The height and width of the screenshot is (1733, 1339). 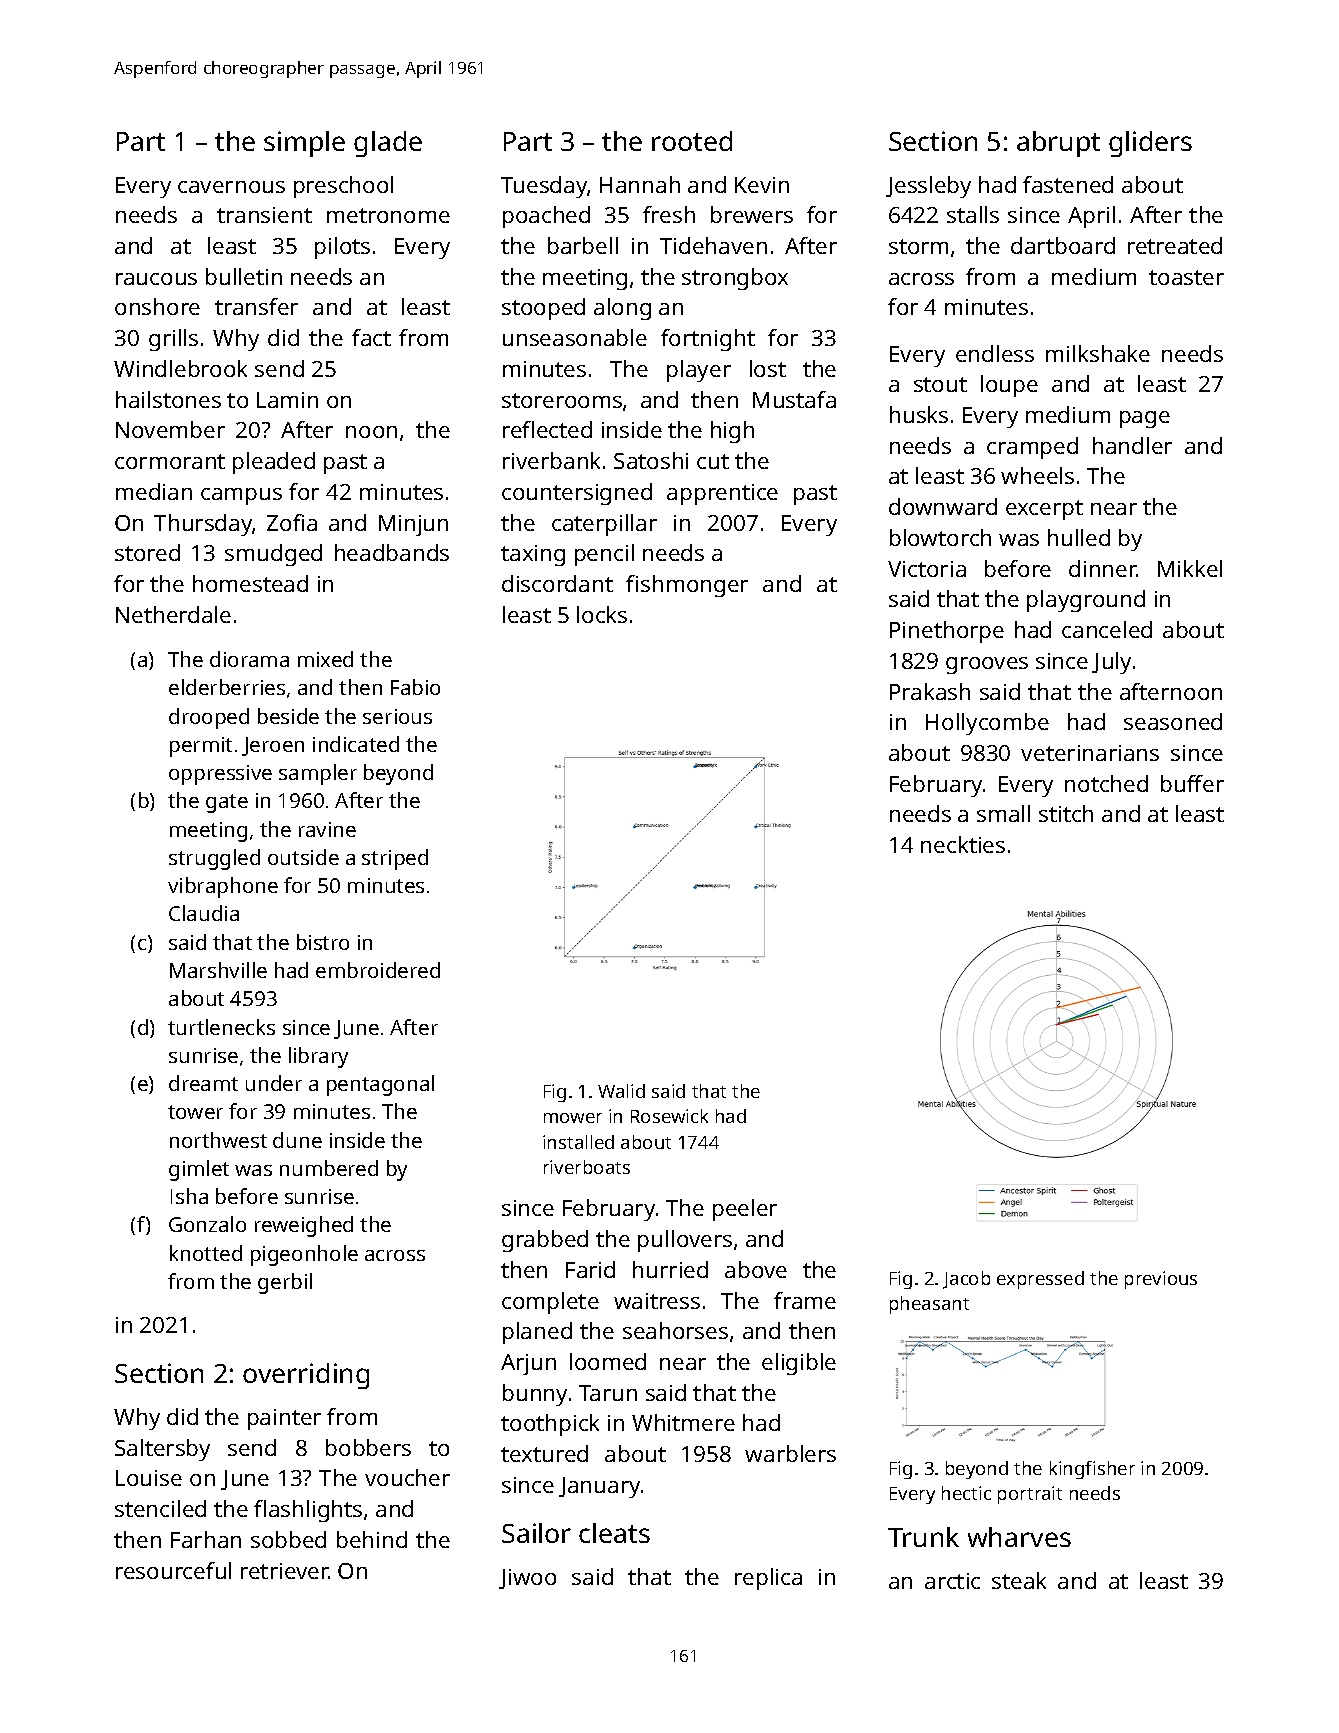 What do you see at coordinates (173, 1570) in the screenshot?
I see `resourceful` at bounding box center [173, 1570].
